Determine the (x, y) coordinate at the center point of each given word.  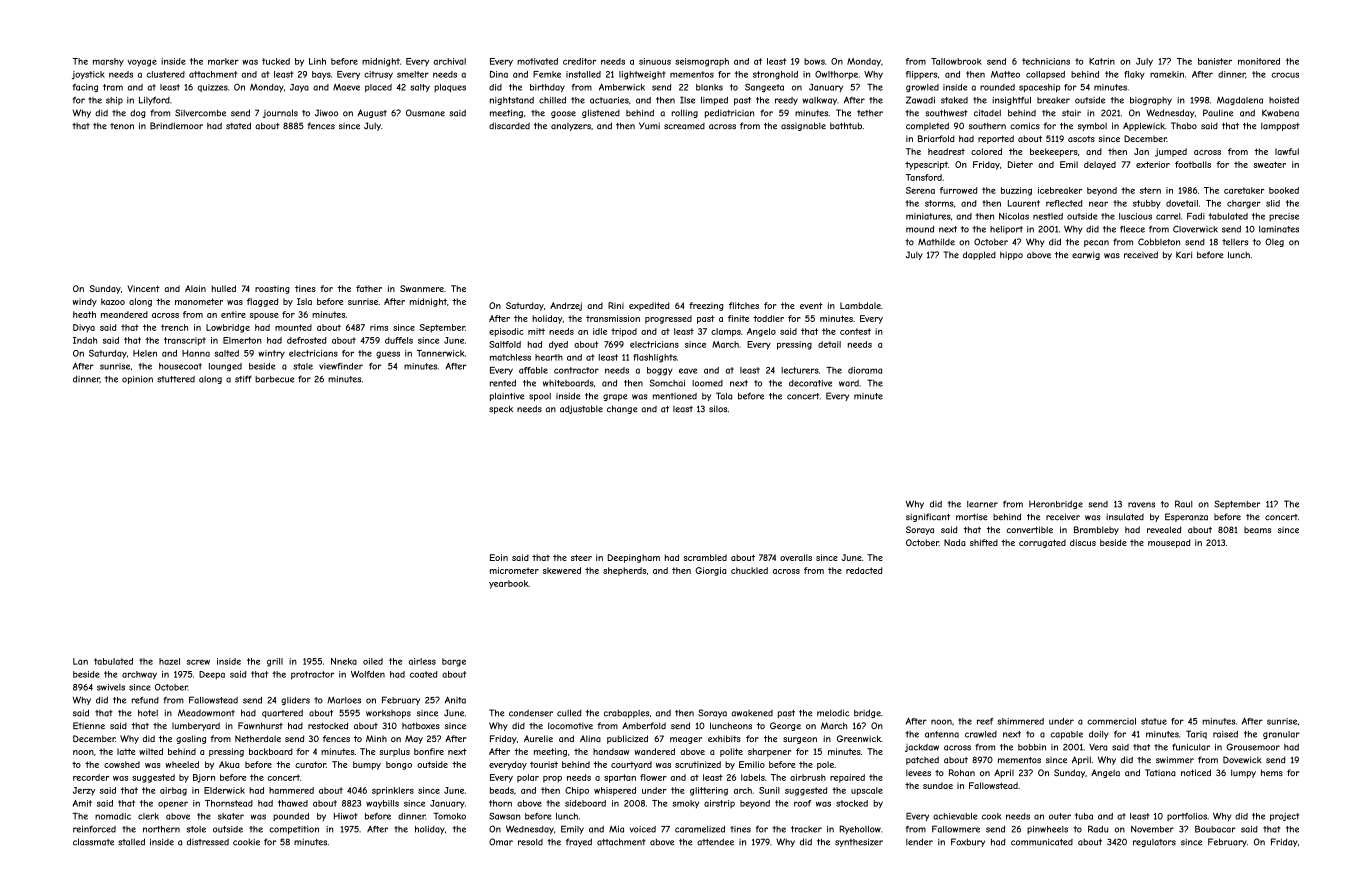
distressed (208, 842)
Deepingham (634, 558)
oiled (373, 661)
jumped (1171, 152)
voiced (642, 829)
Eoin (499, 557)
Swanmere (422, 288)
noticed (1196, 772)
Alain (195, 288)
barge (454, 662)
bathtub (846, 126)
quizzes (212, 88)
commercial (1111, 721)
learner (982, 504)
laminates (1279, 229)
